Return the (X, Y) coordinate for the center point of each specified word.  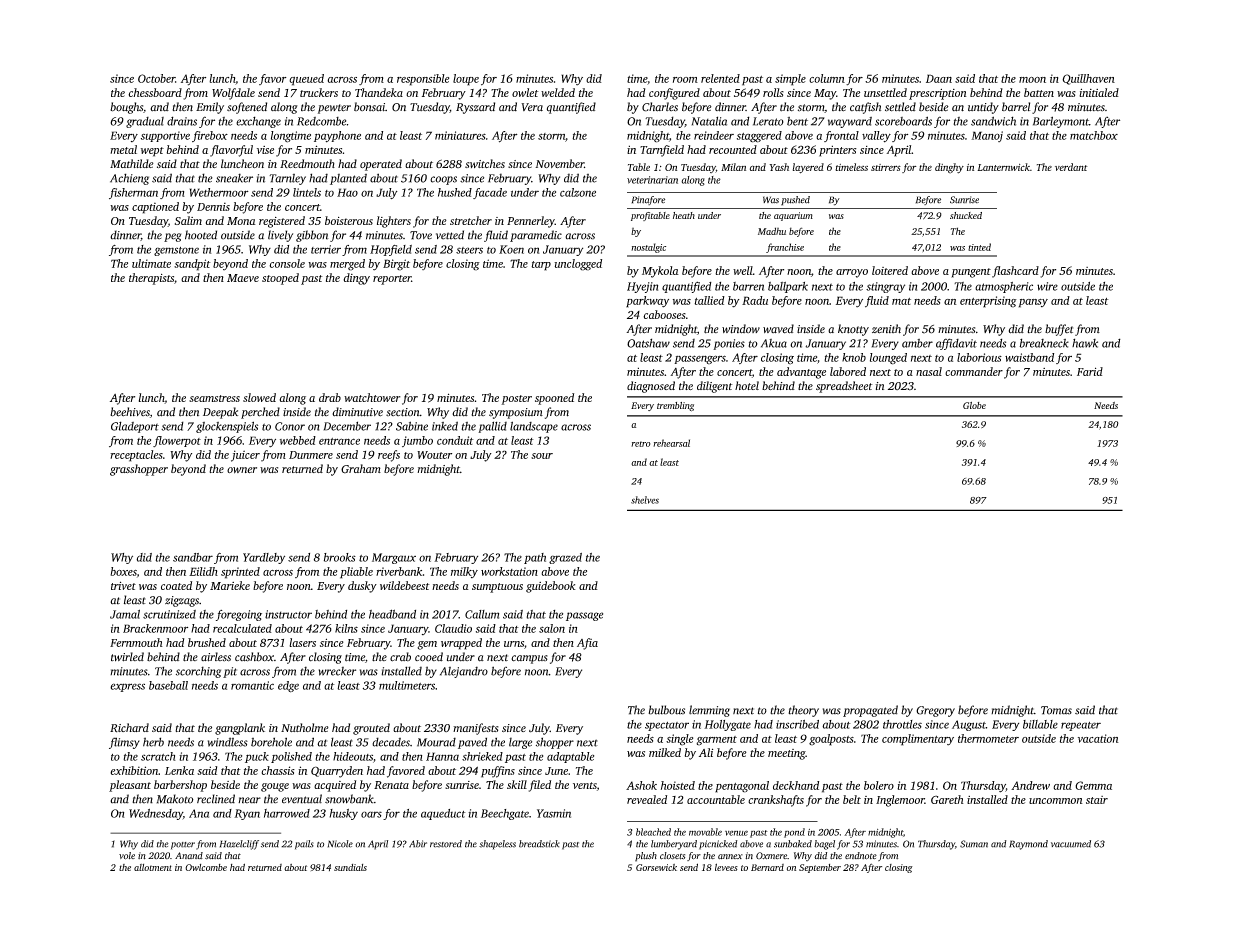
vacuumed (1071, 844)
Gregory (935, 711)
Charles (660, 107)
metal (123, 149)
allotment (153, 867)
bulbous (666, 710)
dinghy (949, 168)
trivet (123, 585)
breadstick (539, 844)
